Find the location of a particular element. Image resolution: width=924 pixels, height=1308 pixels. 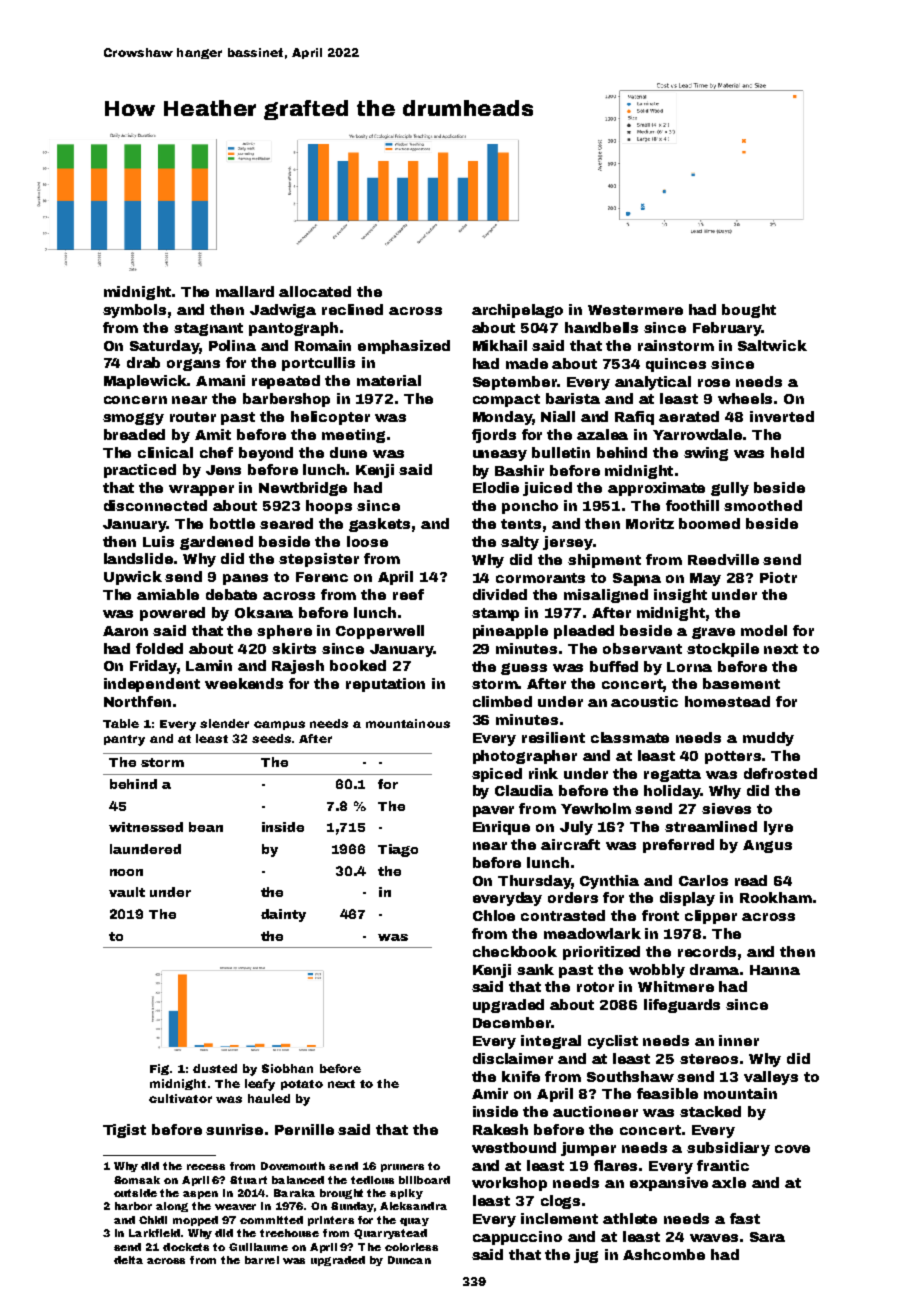

rose is located at coordinates (714, 383).
